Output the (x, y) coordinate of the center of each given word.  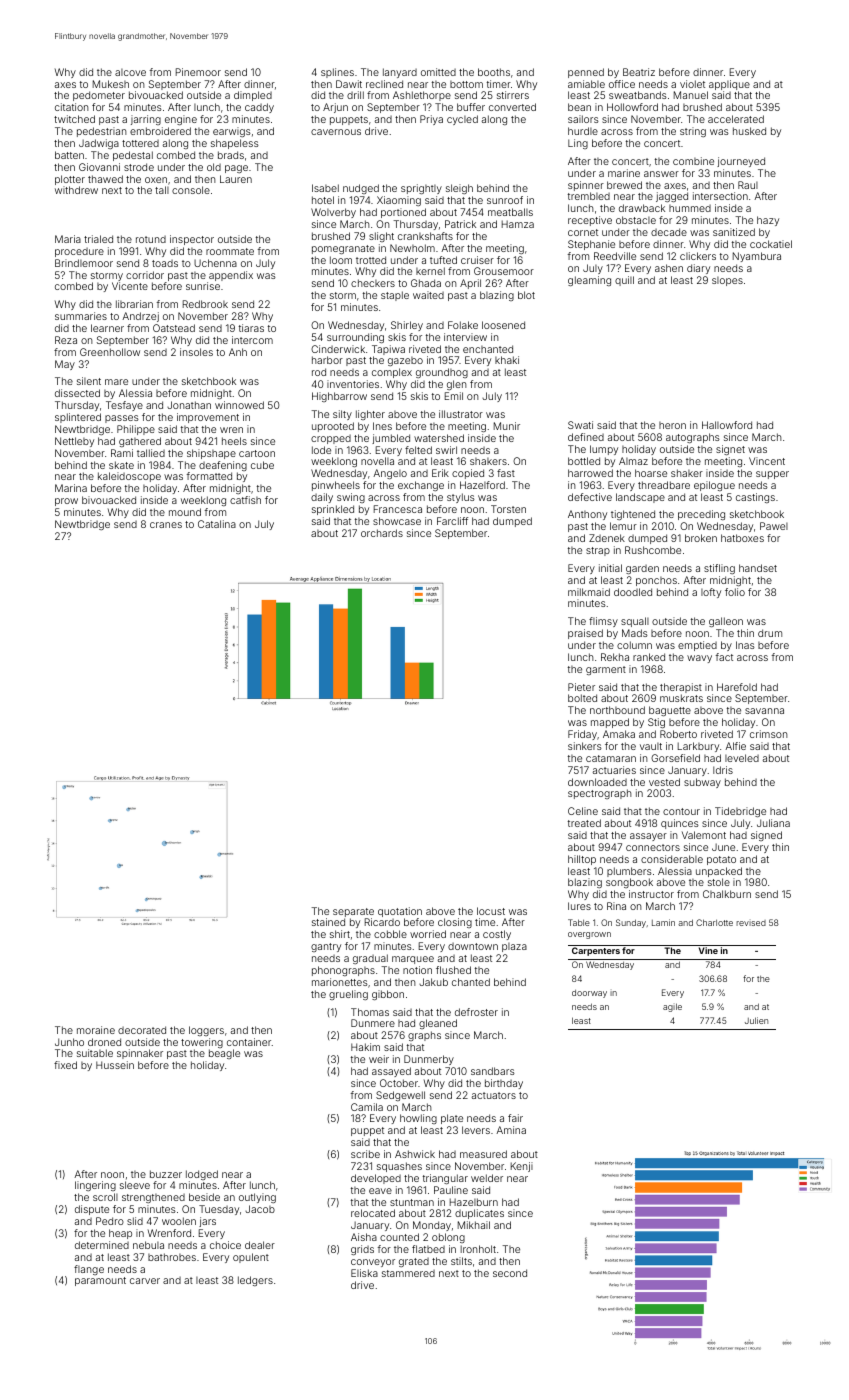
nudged (361, 189)
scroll (105, 1197)
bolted (582, 698)
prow (66, 502)
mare (116, 382)
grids (362, 1250)
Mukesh (111, 84)
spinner (586, 186)
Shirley (407, 326)
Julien (756, 1020)
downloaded (597, 782)
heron (672, 425)
